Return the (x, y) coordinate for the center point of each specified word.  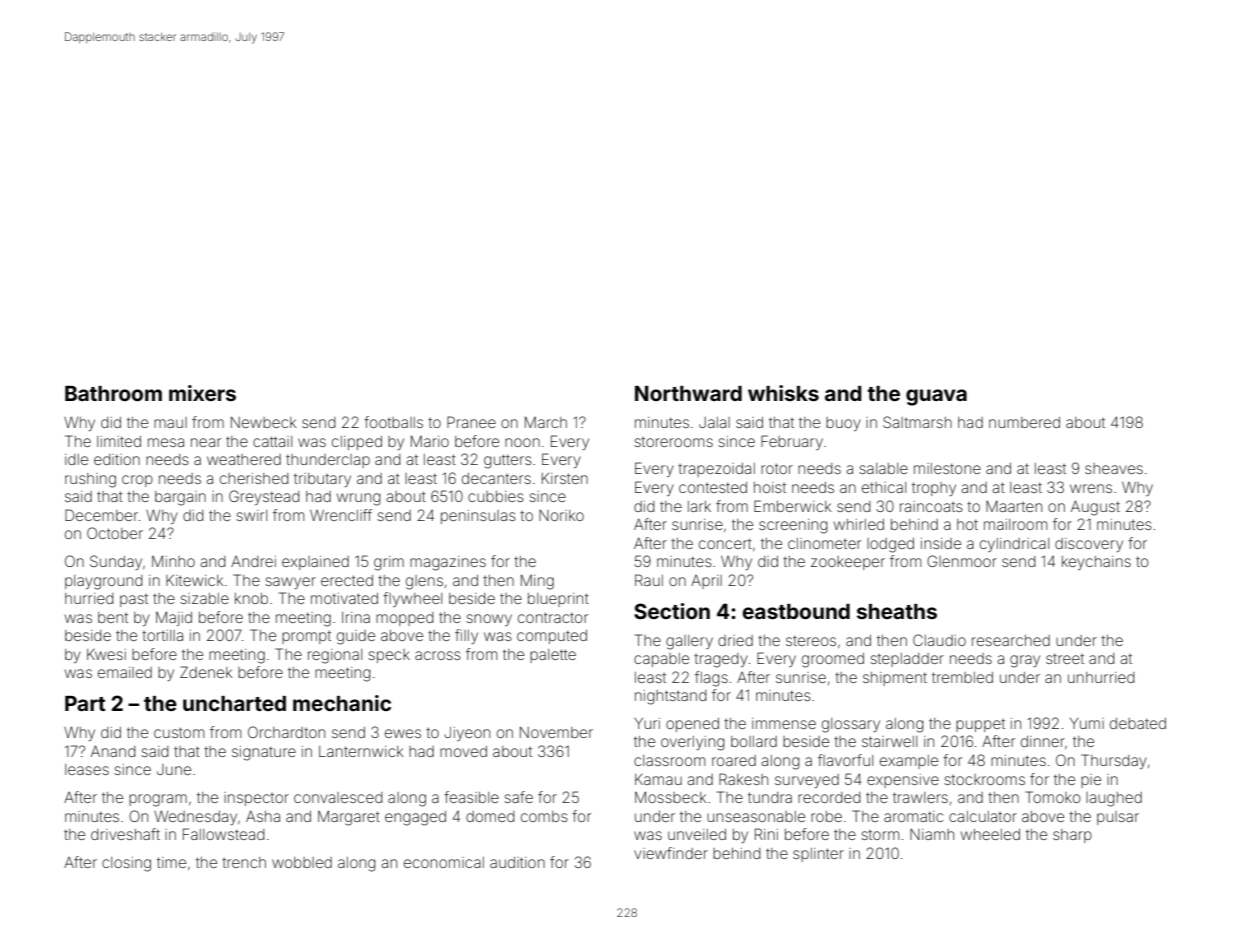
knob (251, 598)
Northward (688, 393)
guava (936, 397)
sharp (1072, 836)
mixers (202, 393)
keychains (1096, 563)
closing (126, 864)
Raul (649, 580)
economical (444, 862)
